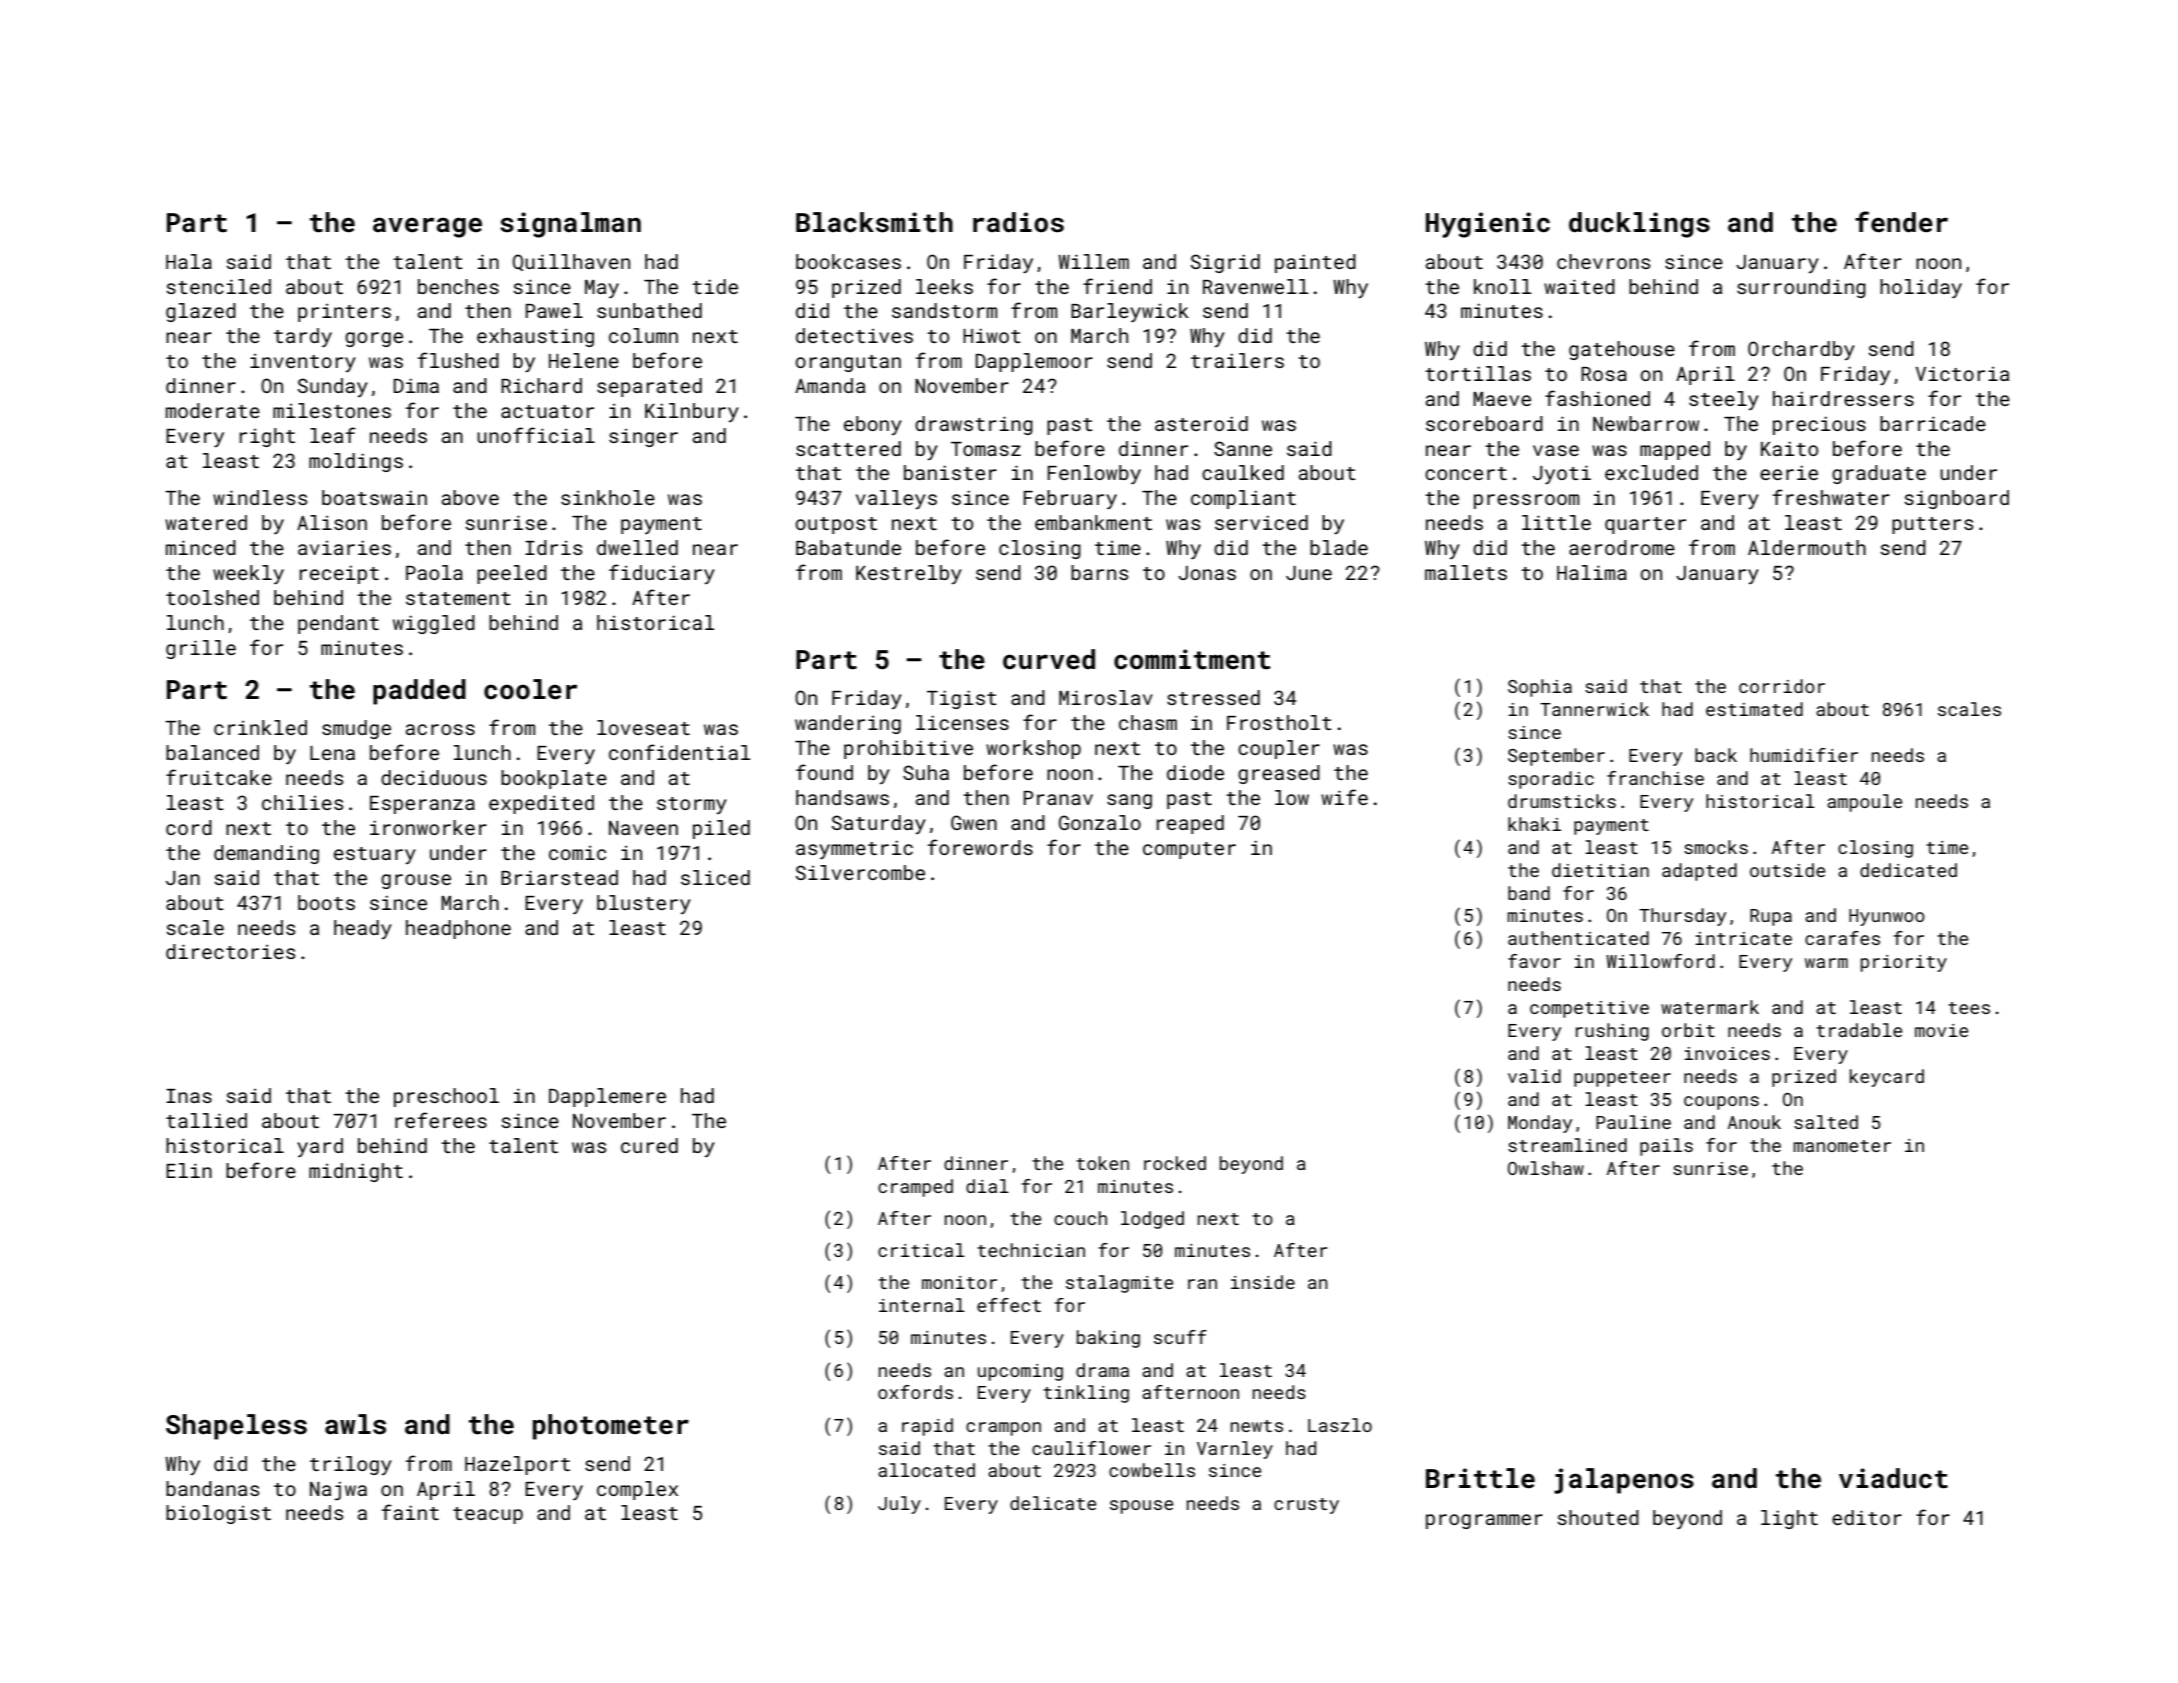 The height and width of the screenshot is (1683, 2178). Describe the element at coordinates (236, 1427) in the screenshot. I see `Shapeless` at that location.
